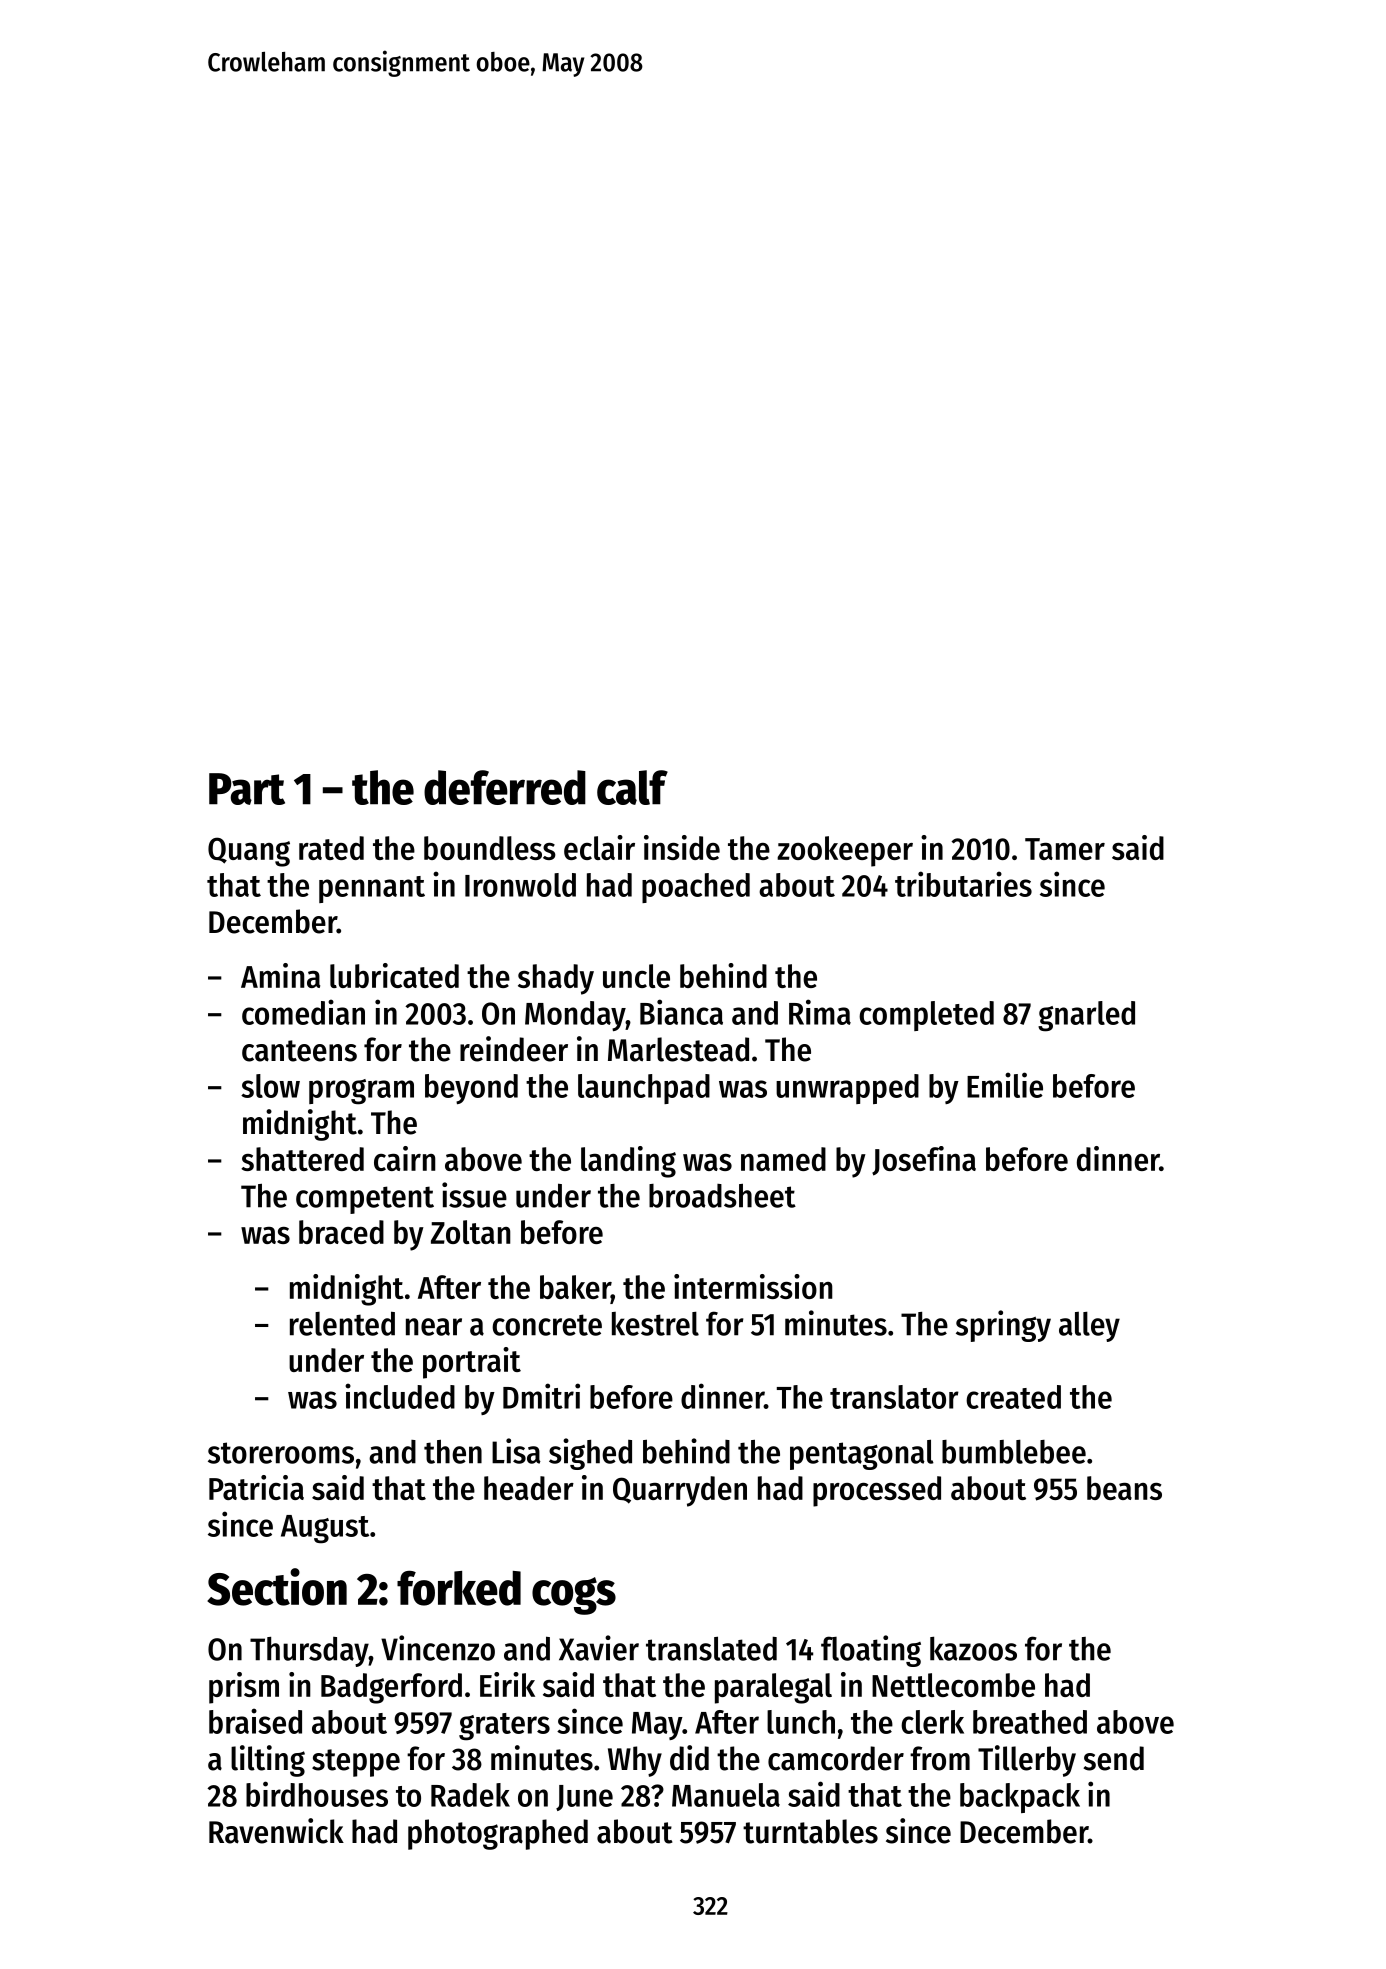 Image resolution: width=1386 pixels, height=1969 pixels. Describe the element at coordinates (394, 975) in the screenshot. I see `lubricated` at that location.
